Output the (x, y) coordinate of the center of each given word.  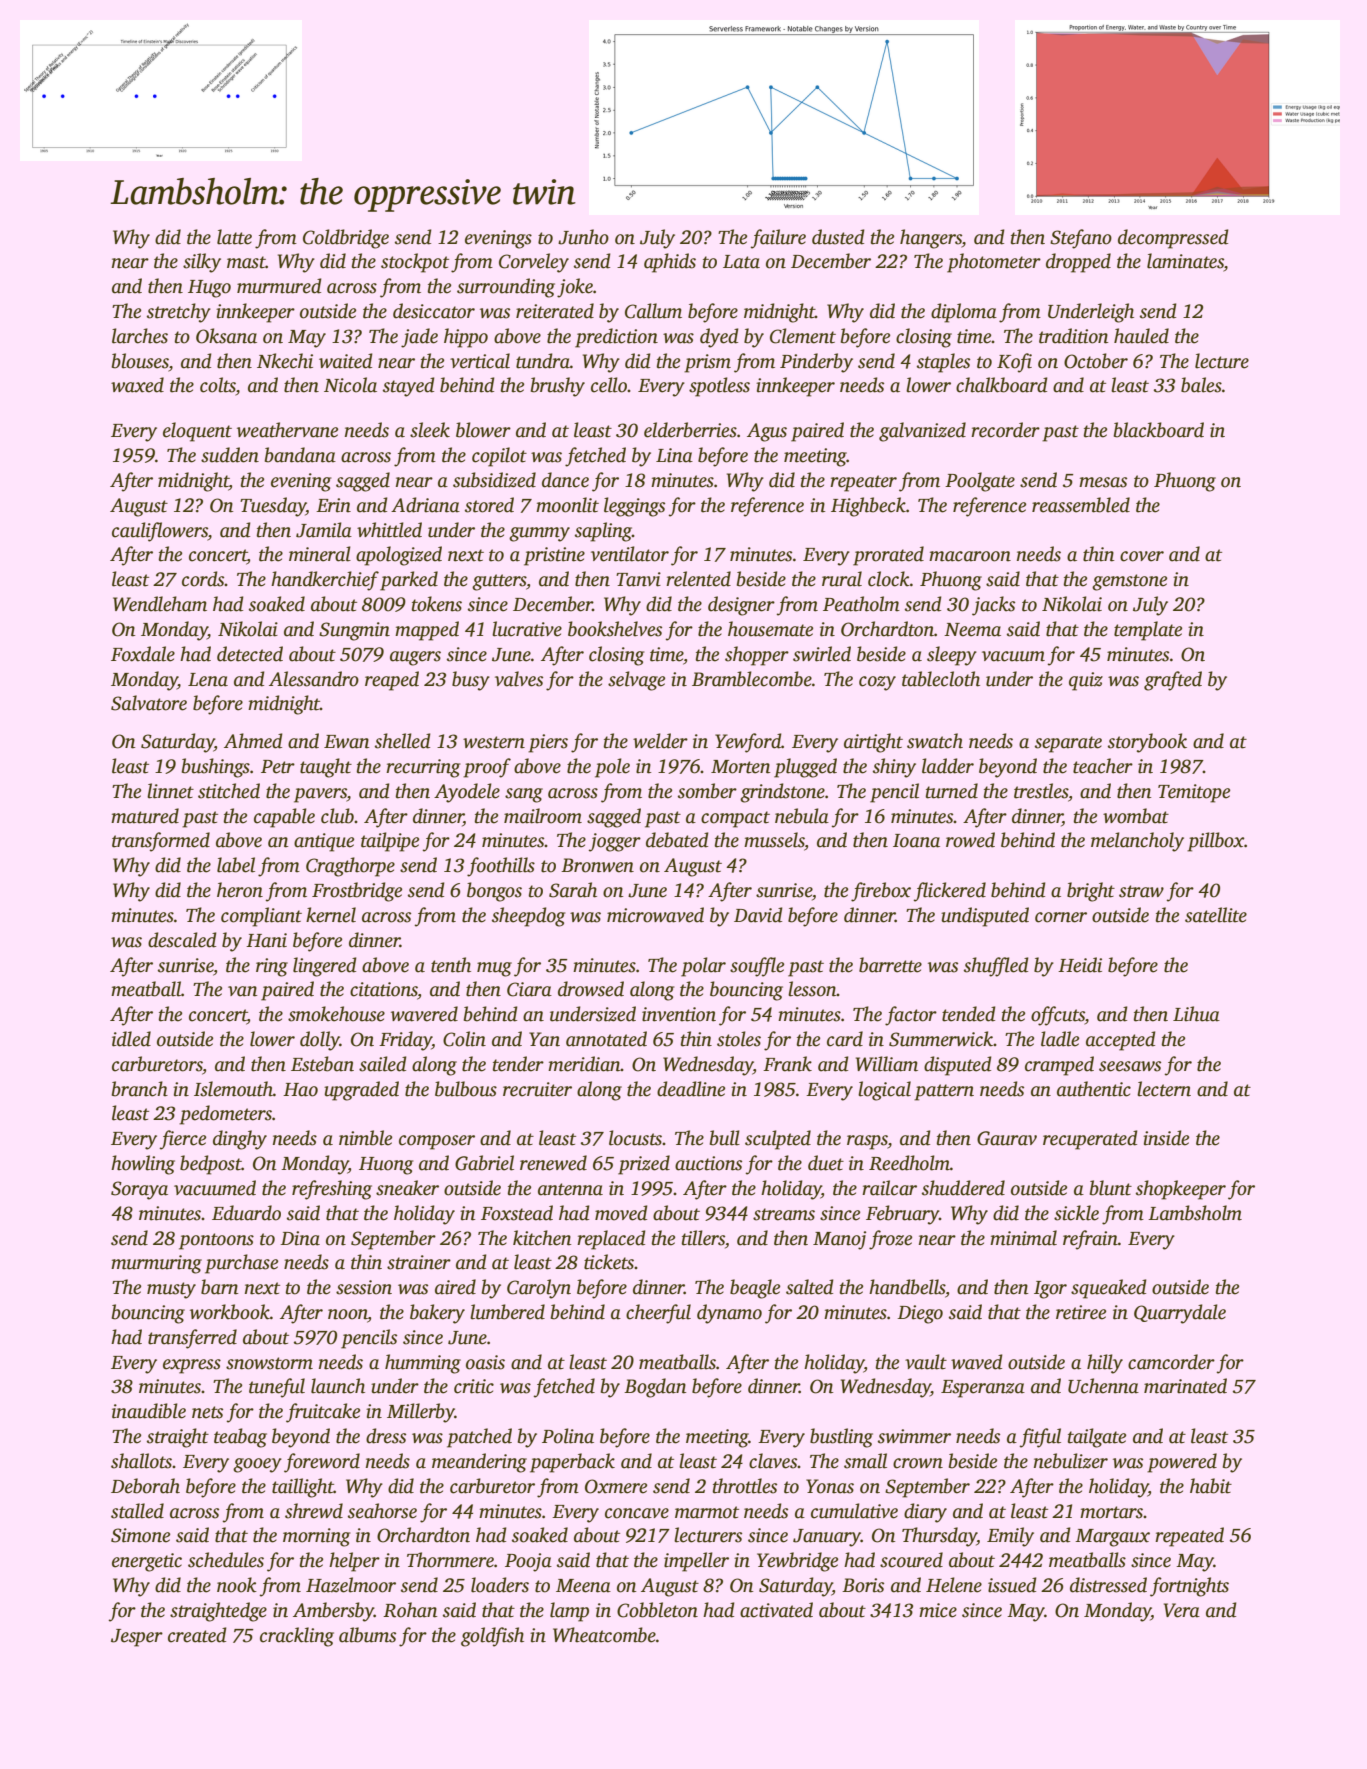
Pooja (528, 1562)
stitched (229, 791)
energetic (147, 1562)
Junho (583, 237)
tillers (703, 1238)
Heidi (1080, 965)
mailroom (543, 816)
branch (140, 1089)
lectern (1164, 1089)
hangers (931, 239)
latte (234, 237)
